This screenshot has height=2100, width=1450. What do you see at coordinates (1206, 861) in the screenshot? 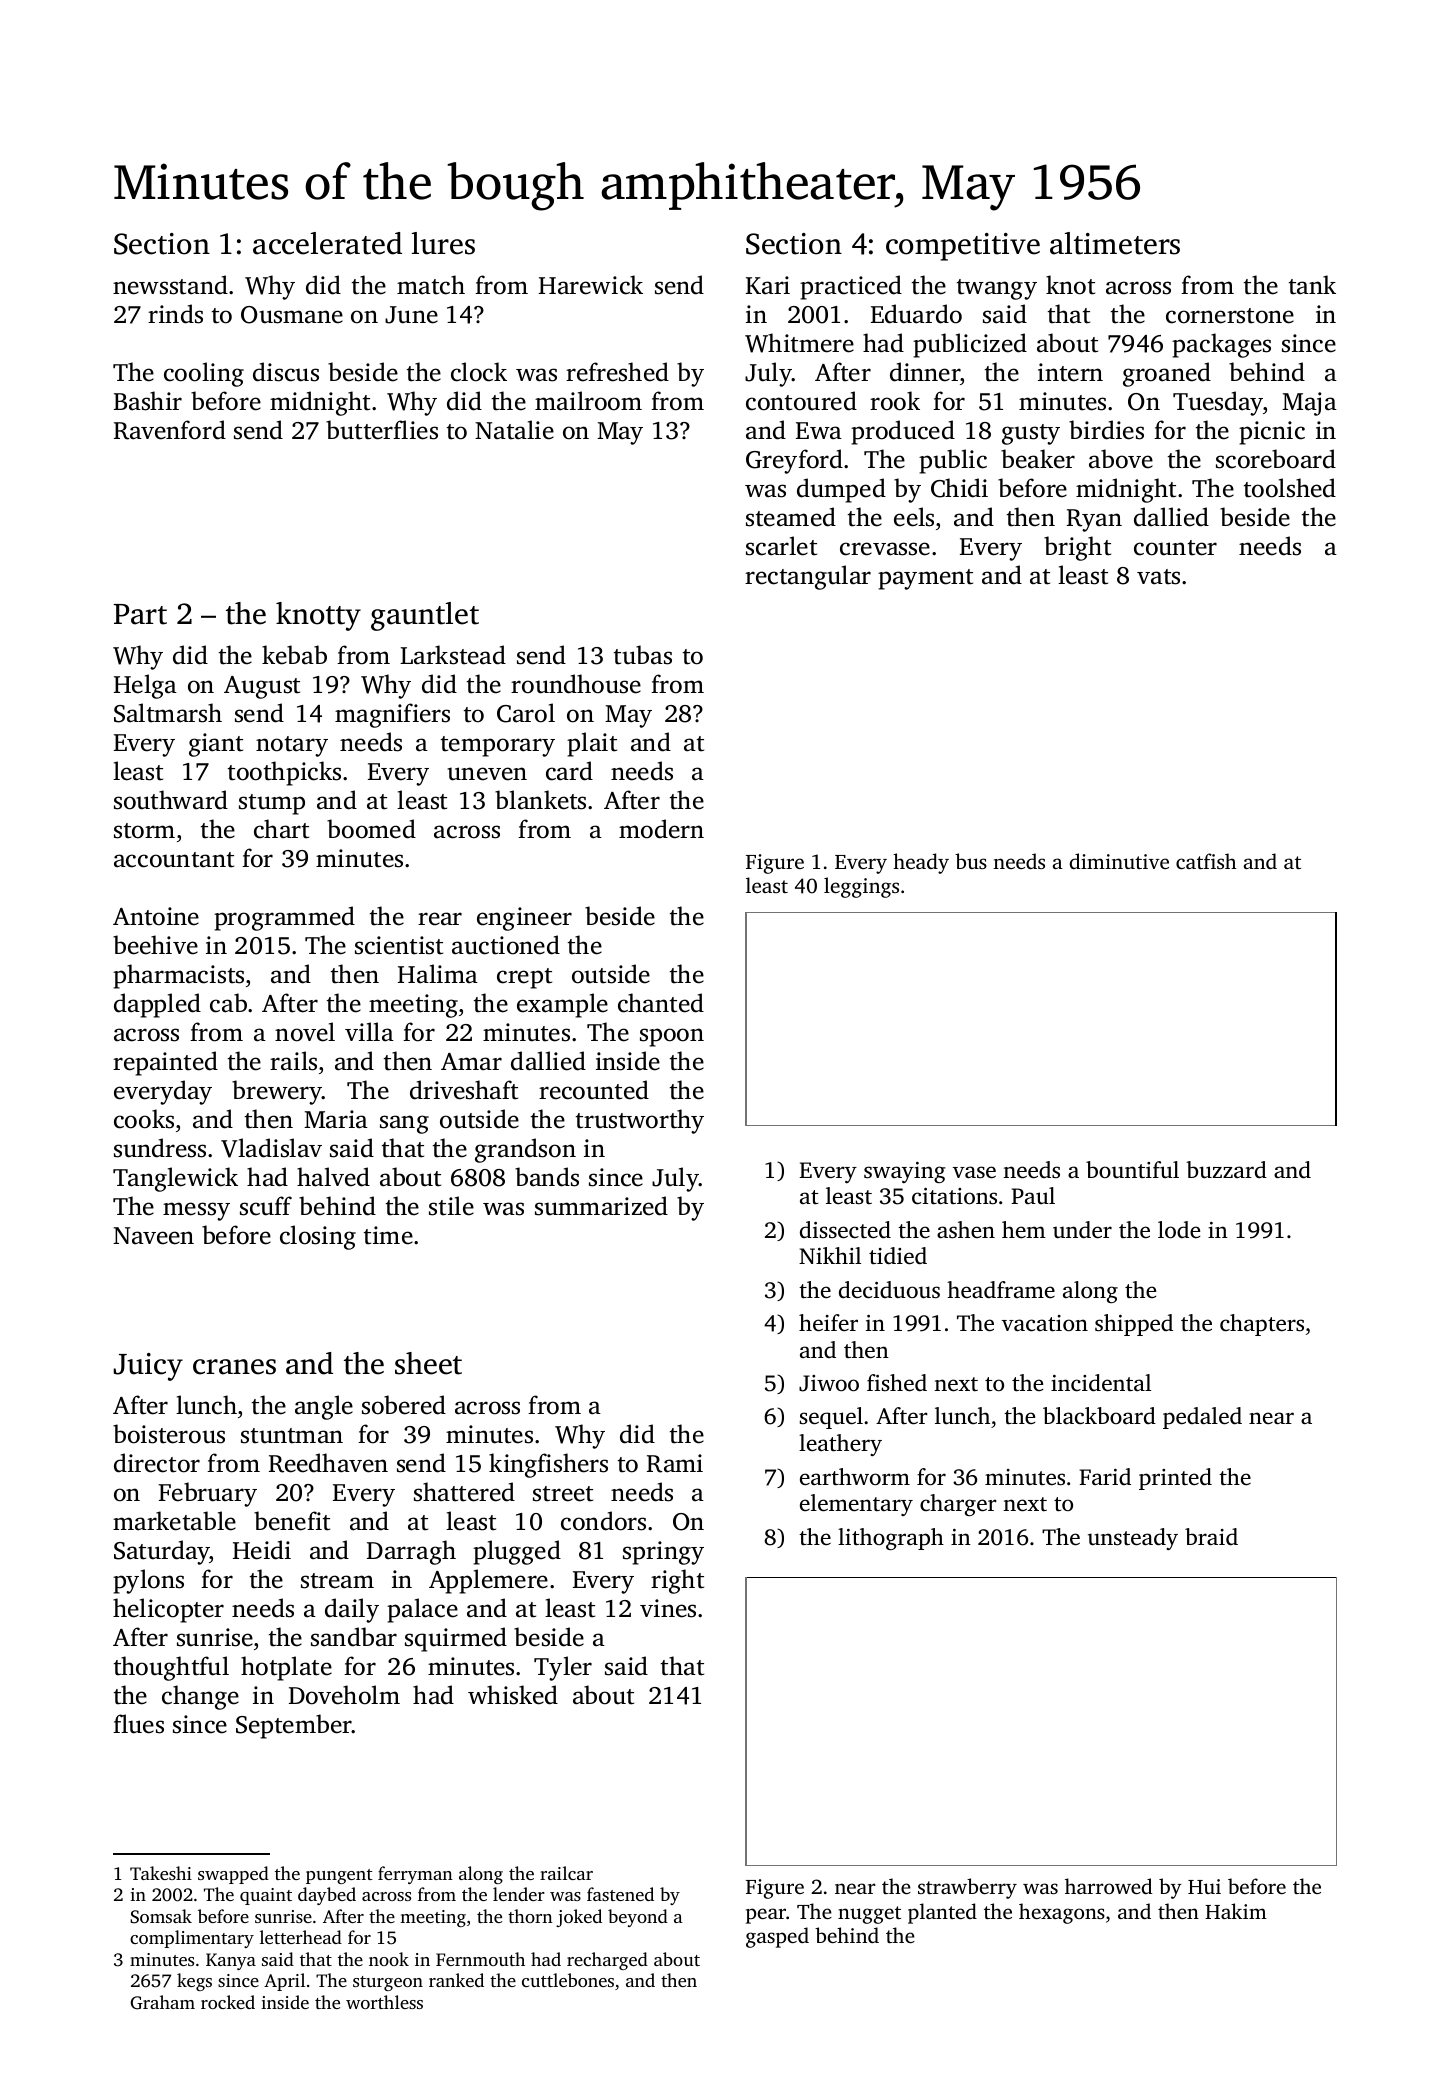
I see `catfish` at bounding box center [1206, 861].
